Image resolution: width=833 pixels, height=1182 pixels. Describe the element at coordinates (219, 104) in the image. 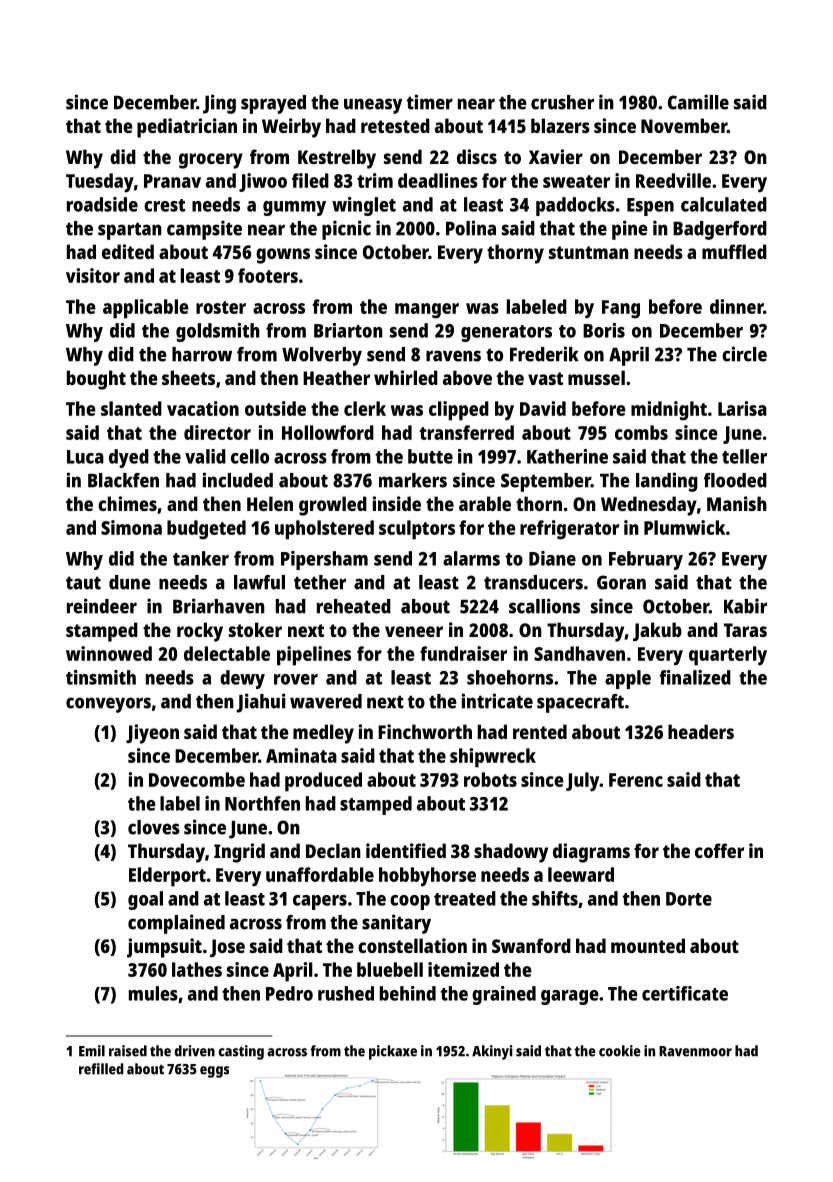

I see `Jing` at that location.
